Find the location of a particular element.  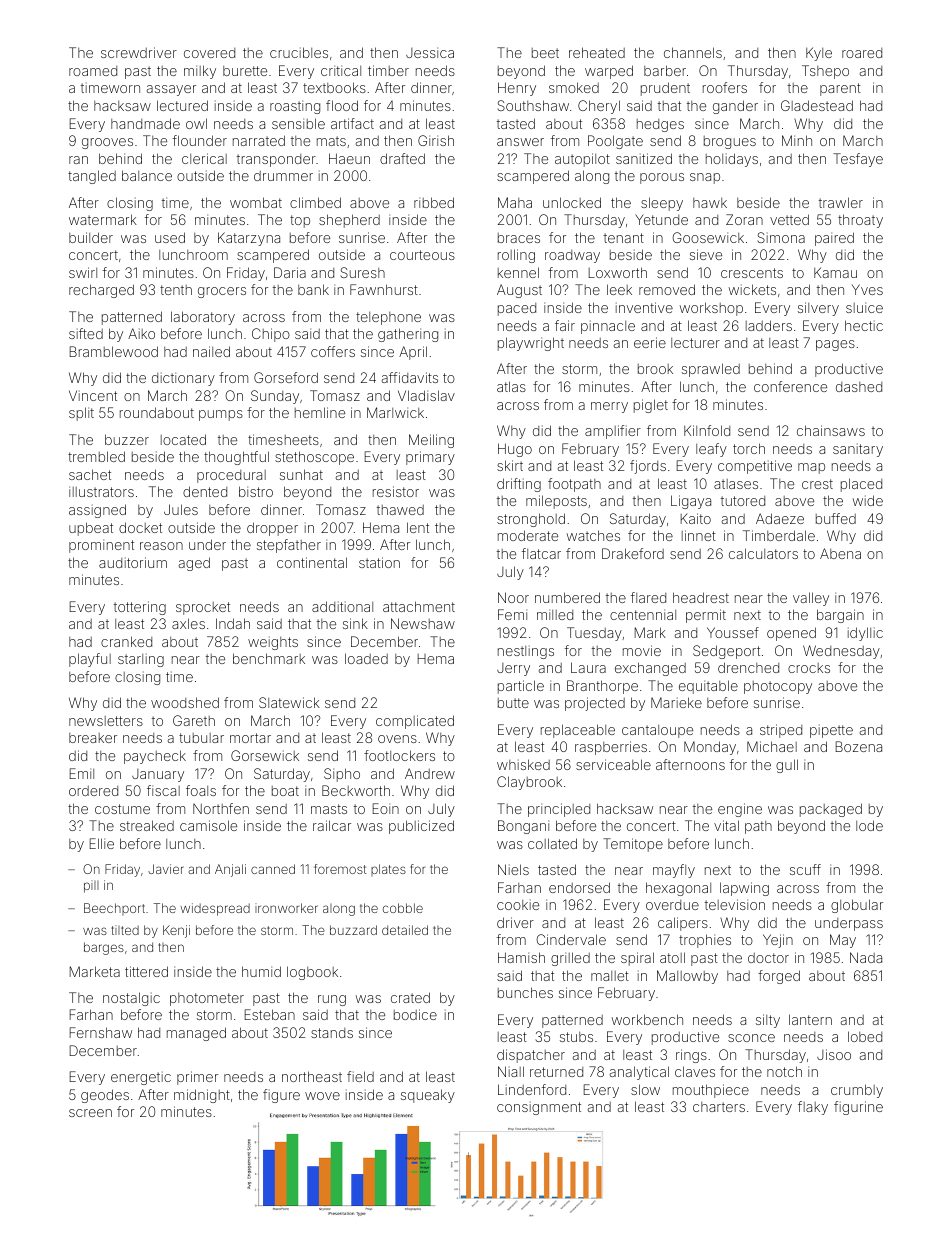

gull is located at coordinates (787, 766).
